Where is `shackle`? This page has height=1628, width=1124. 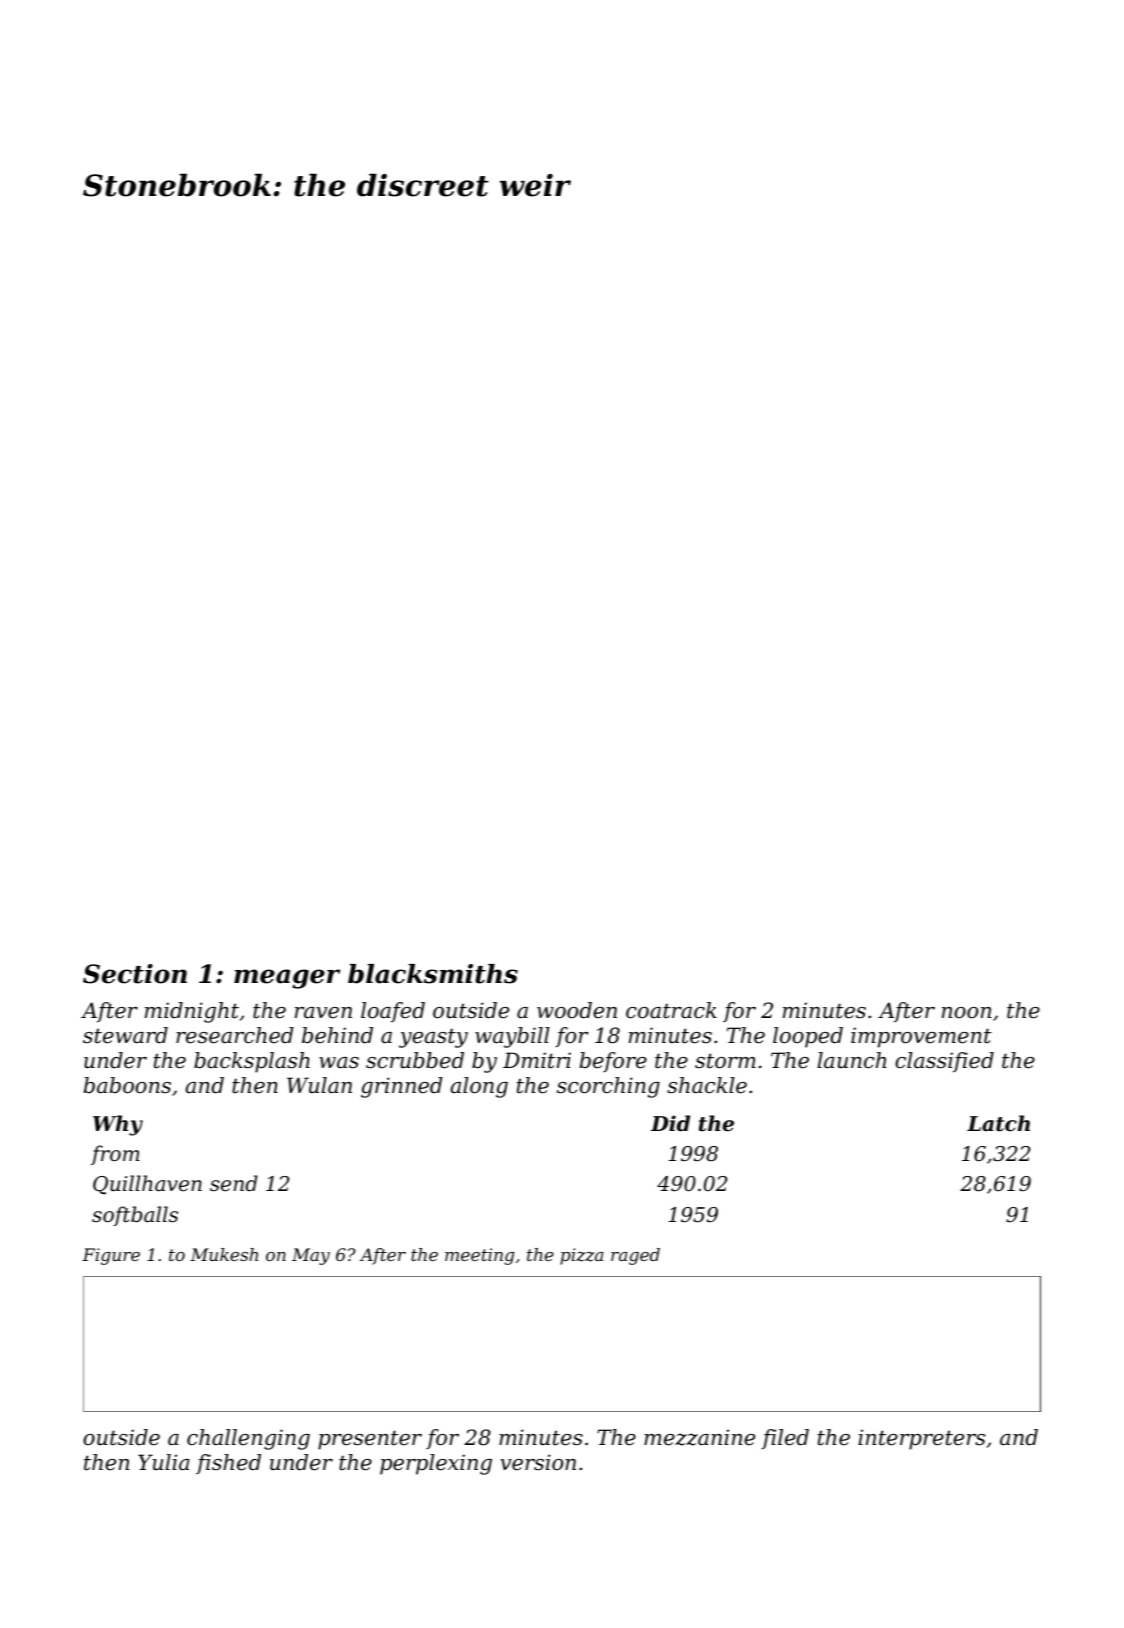 shackle is located at coordinates (707, 1085).
